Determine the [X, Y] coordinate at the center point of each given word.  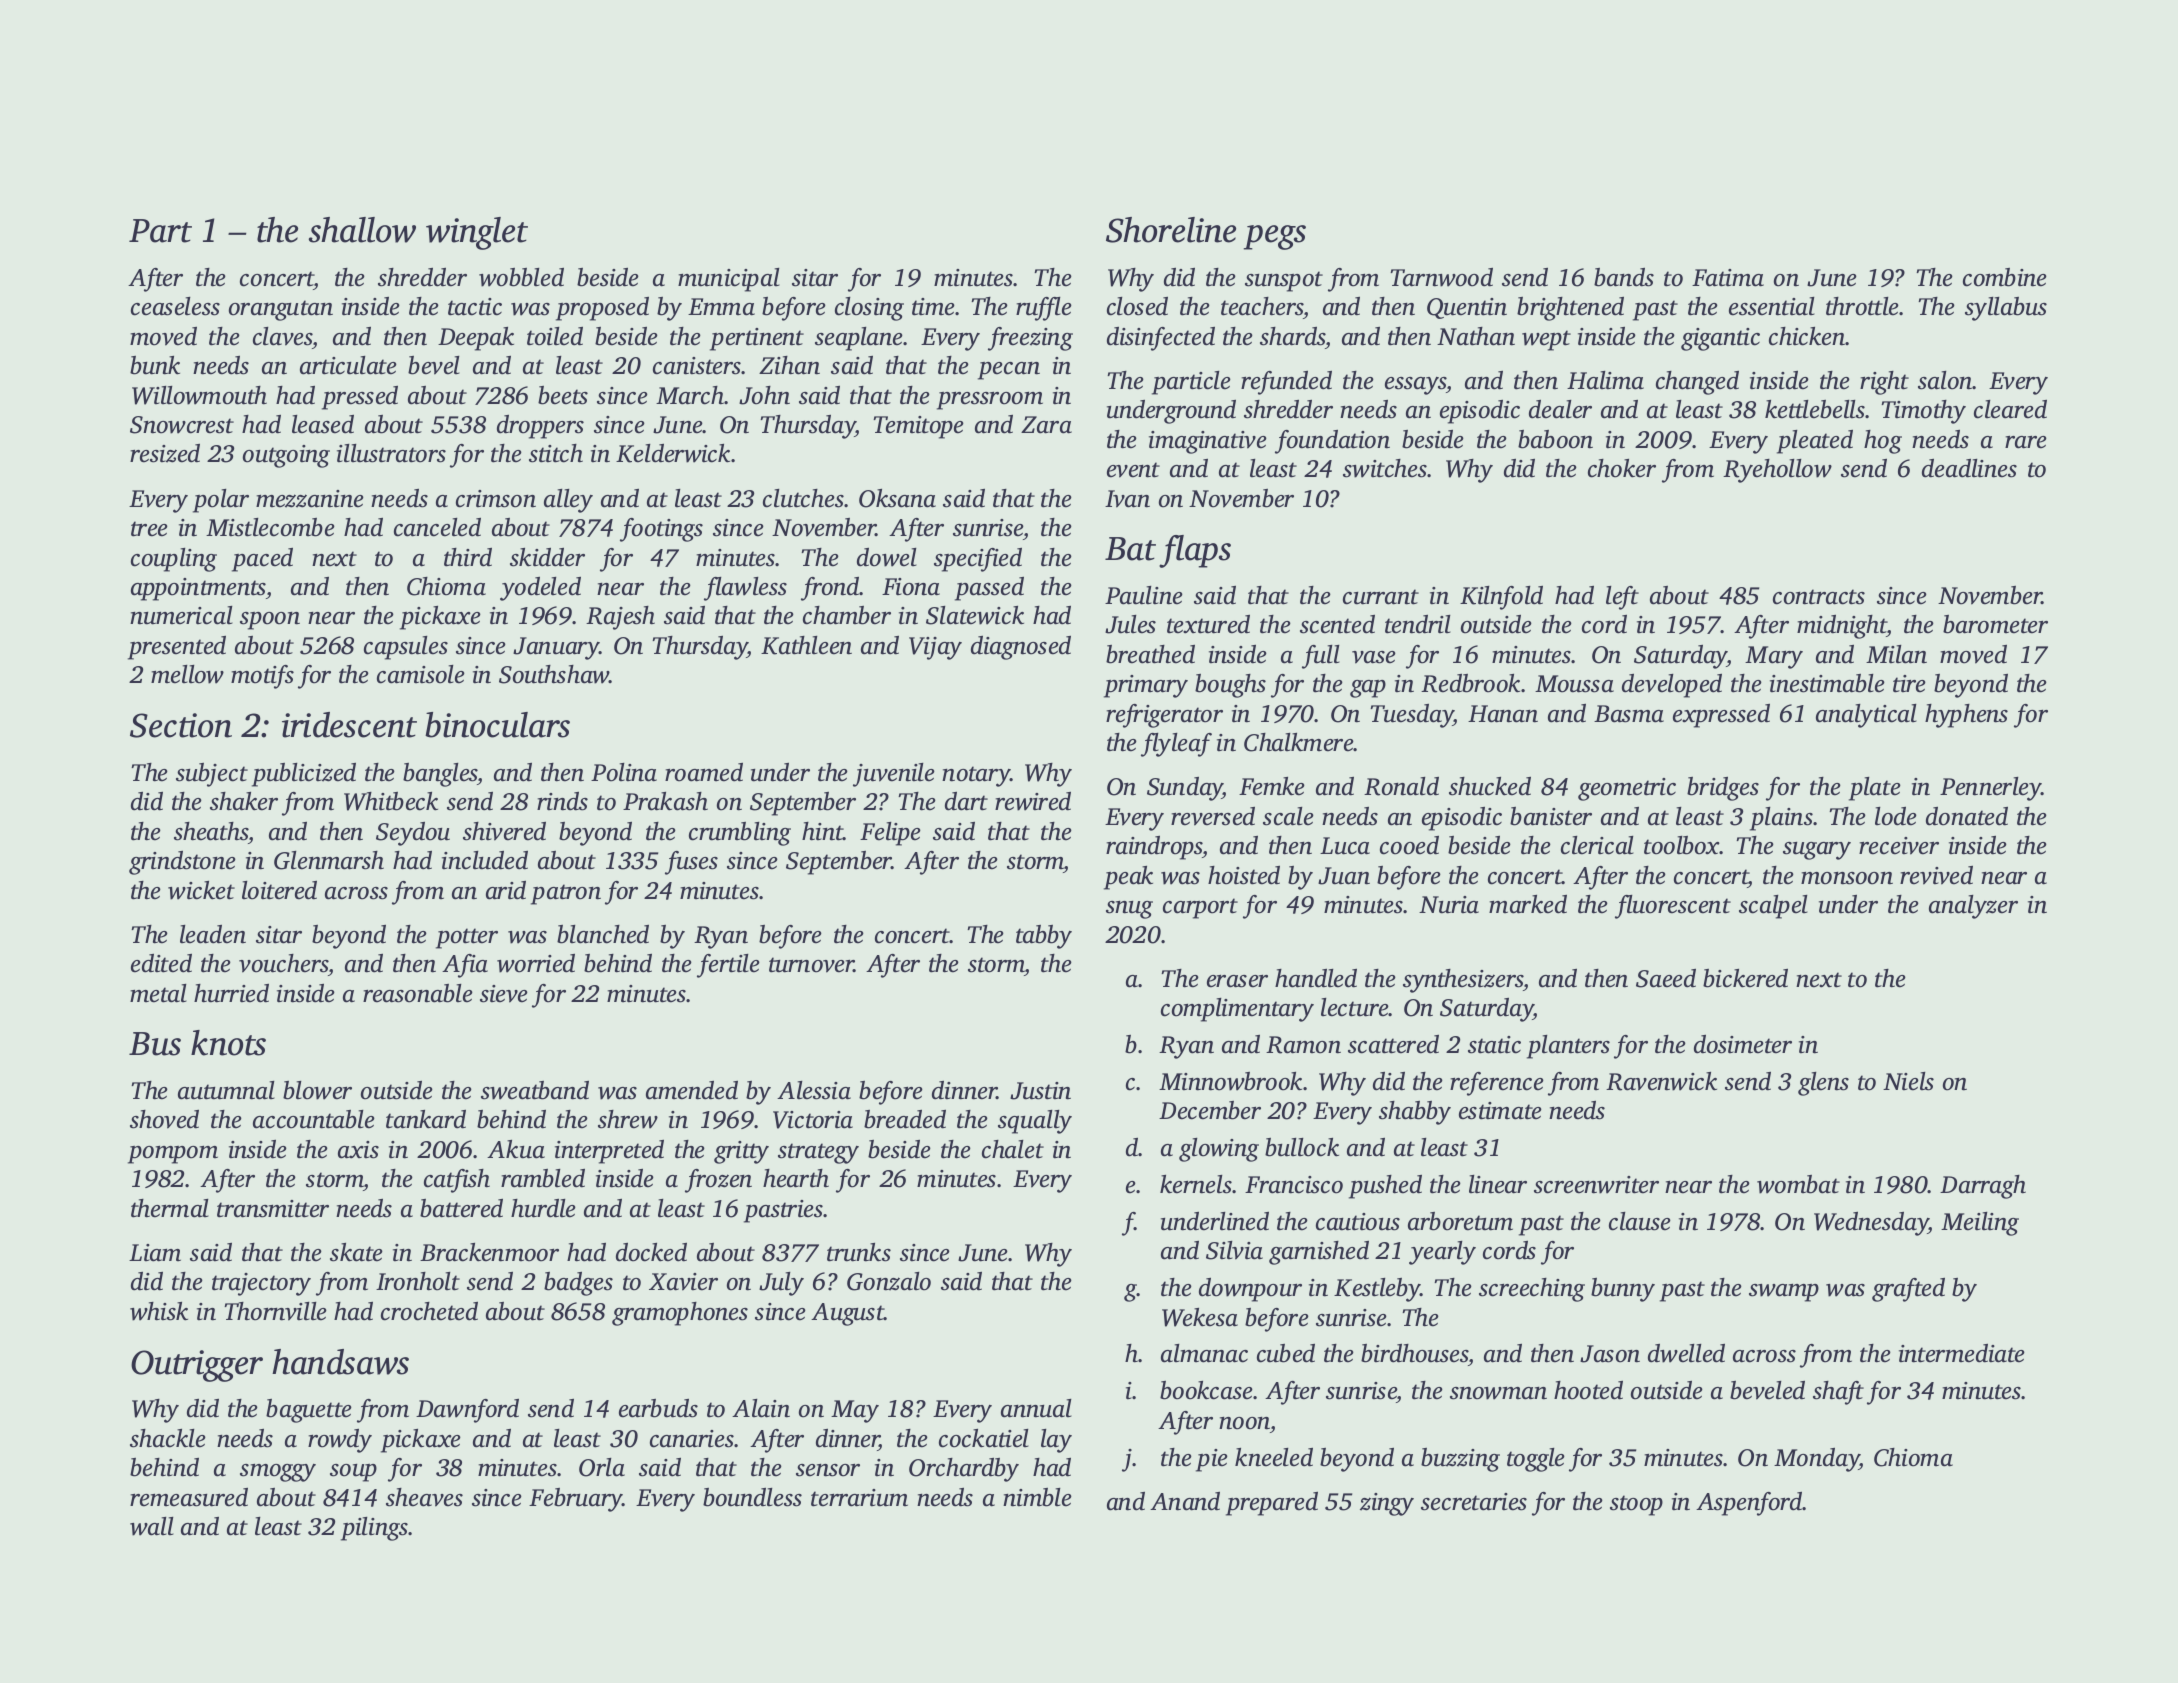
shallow [362, 230]
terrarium [859, 1498]
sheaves [424, 1497]
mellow [187, 674]
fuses [691, 863]
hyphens [1966, 716]
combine [2005, 277]
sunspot [1284, 281]
